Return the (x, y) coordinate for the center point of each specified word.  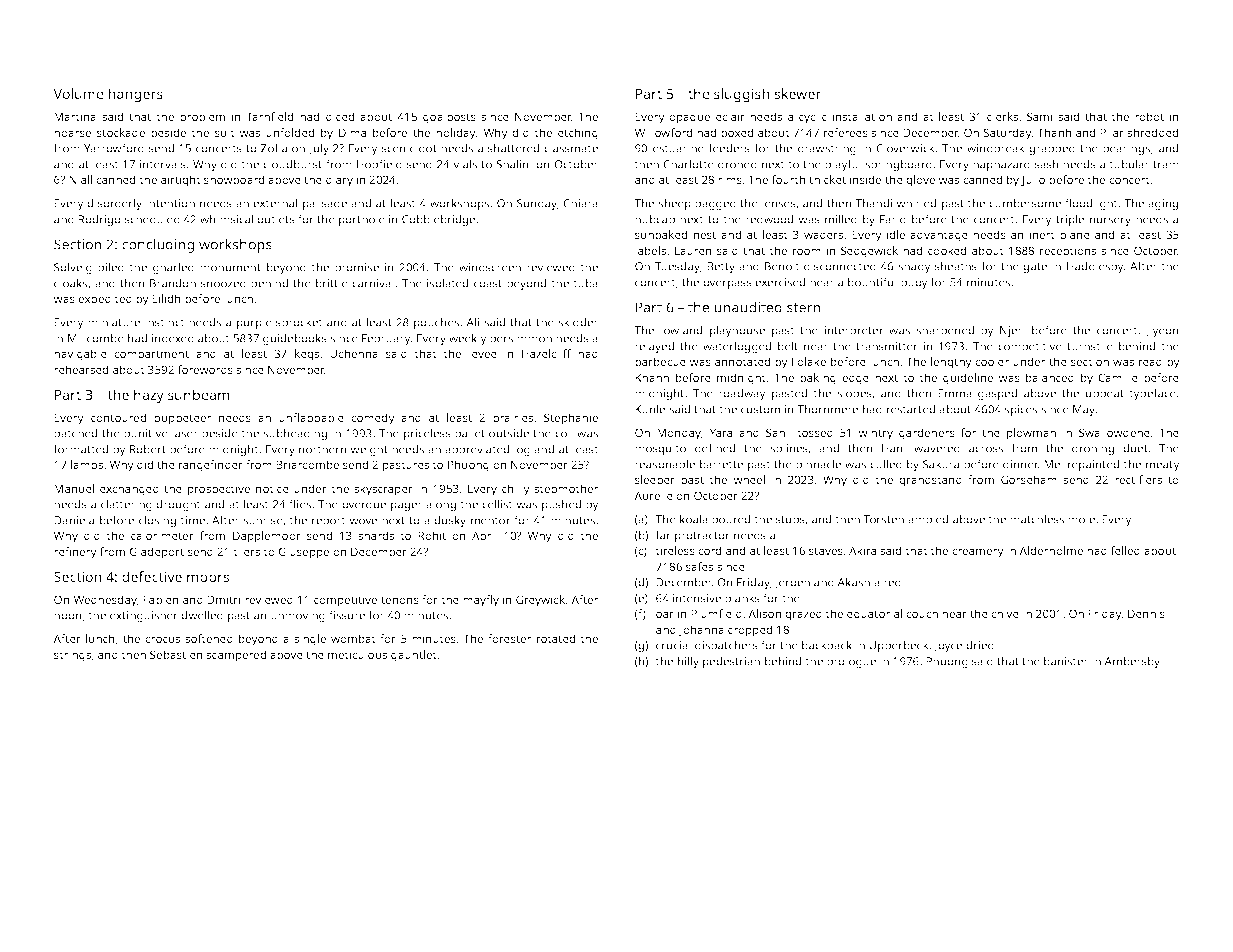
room (807, 252)
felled (1125, 550)
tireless (675, 550)
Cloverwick (905, 148)
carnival (373, 283)
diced (340, 116)
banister (1066, 661)
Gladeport (156, 553)
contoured (118, 417)
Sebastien (176, 654)
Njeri (1012, 331)
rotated (556, 638)
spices (1020, 410)
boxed (737, 132)
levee (483, 353)
